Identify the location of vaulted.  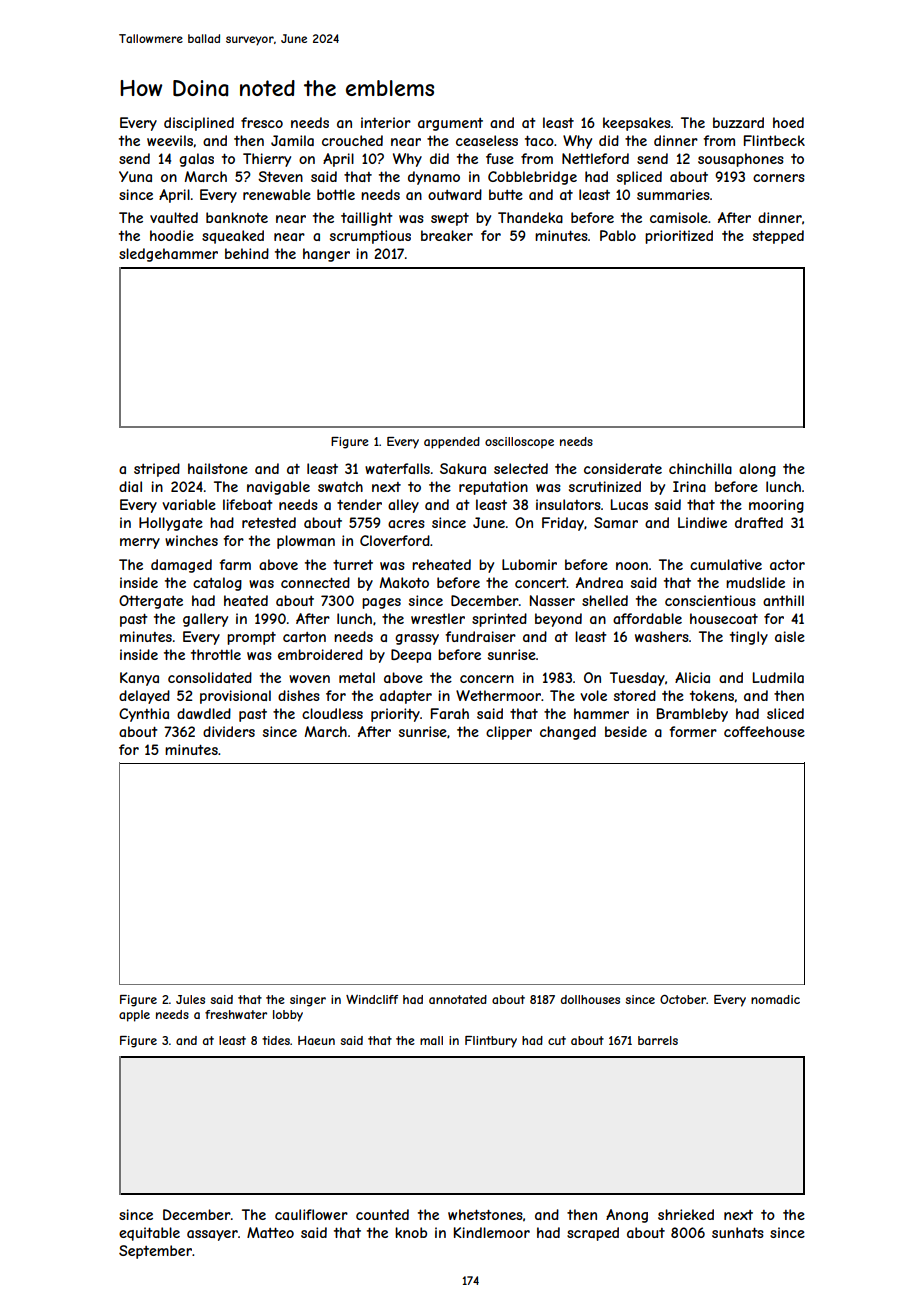
(174, 217).
